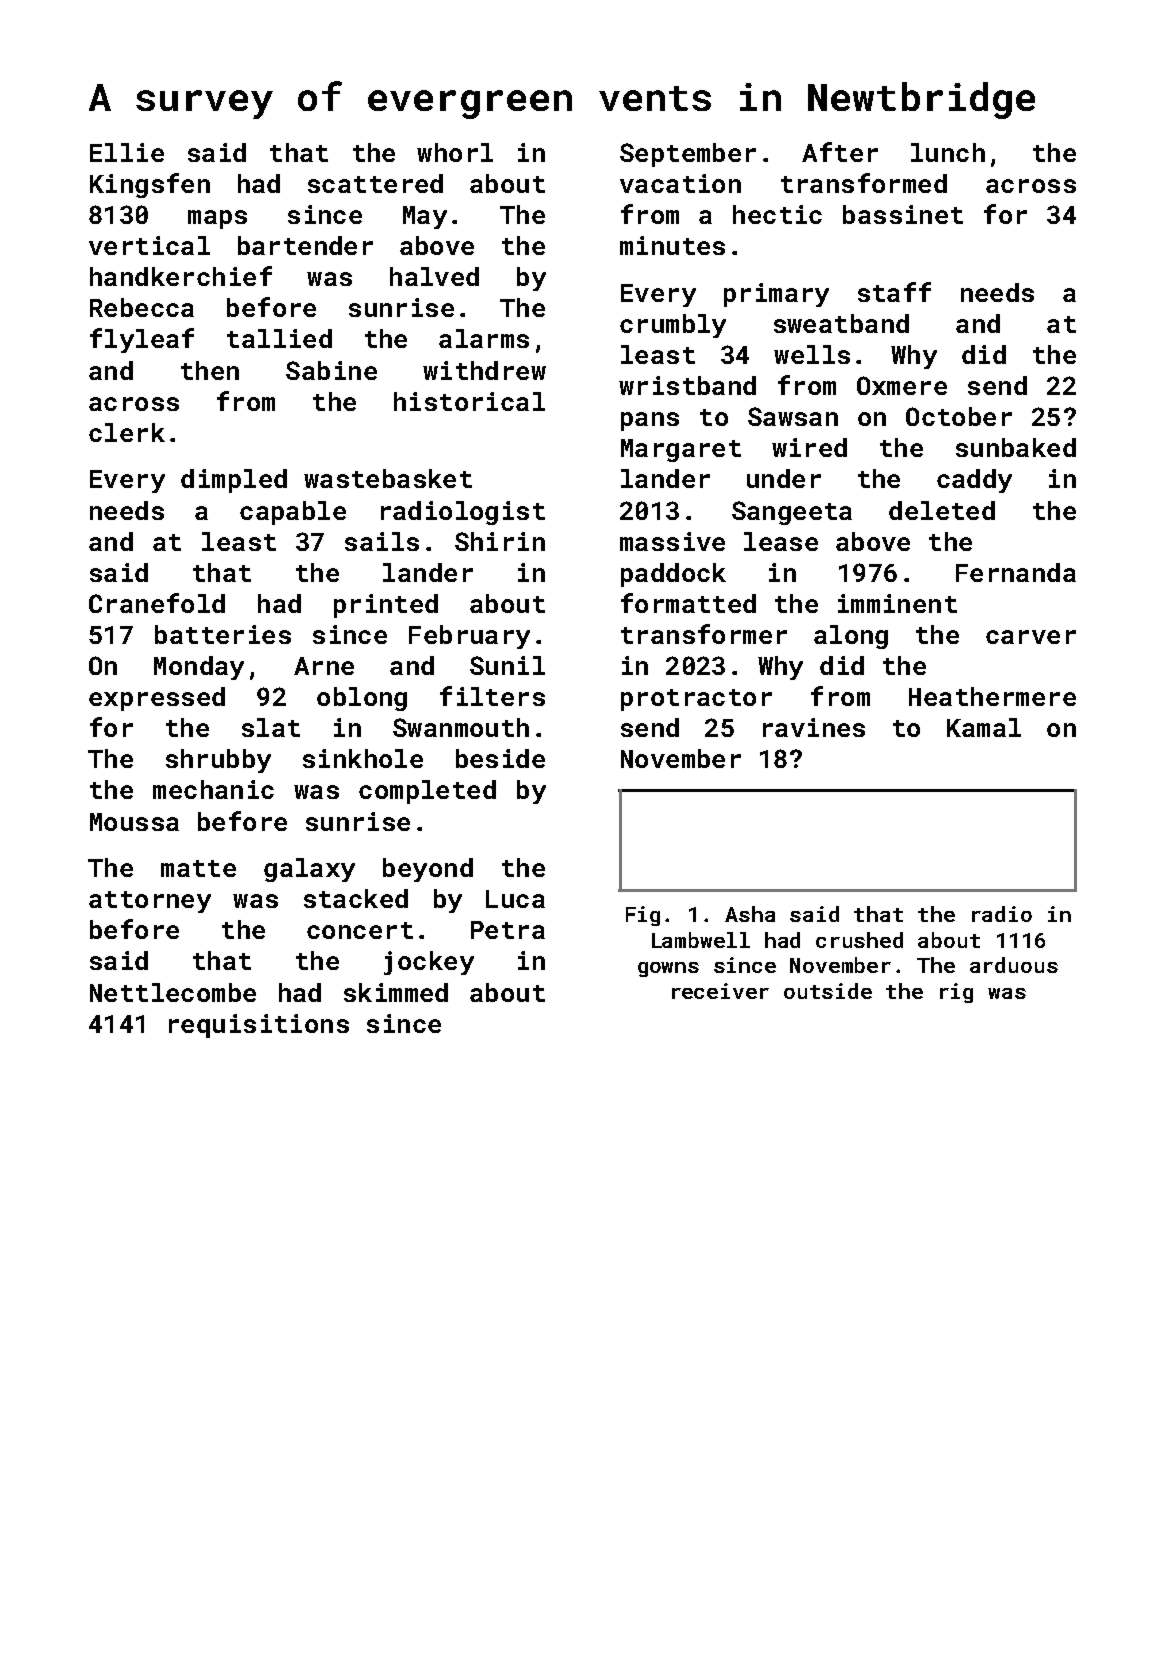  I want to click on requisitions, so click(259, 1026).
